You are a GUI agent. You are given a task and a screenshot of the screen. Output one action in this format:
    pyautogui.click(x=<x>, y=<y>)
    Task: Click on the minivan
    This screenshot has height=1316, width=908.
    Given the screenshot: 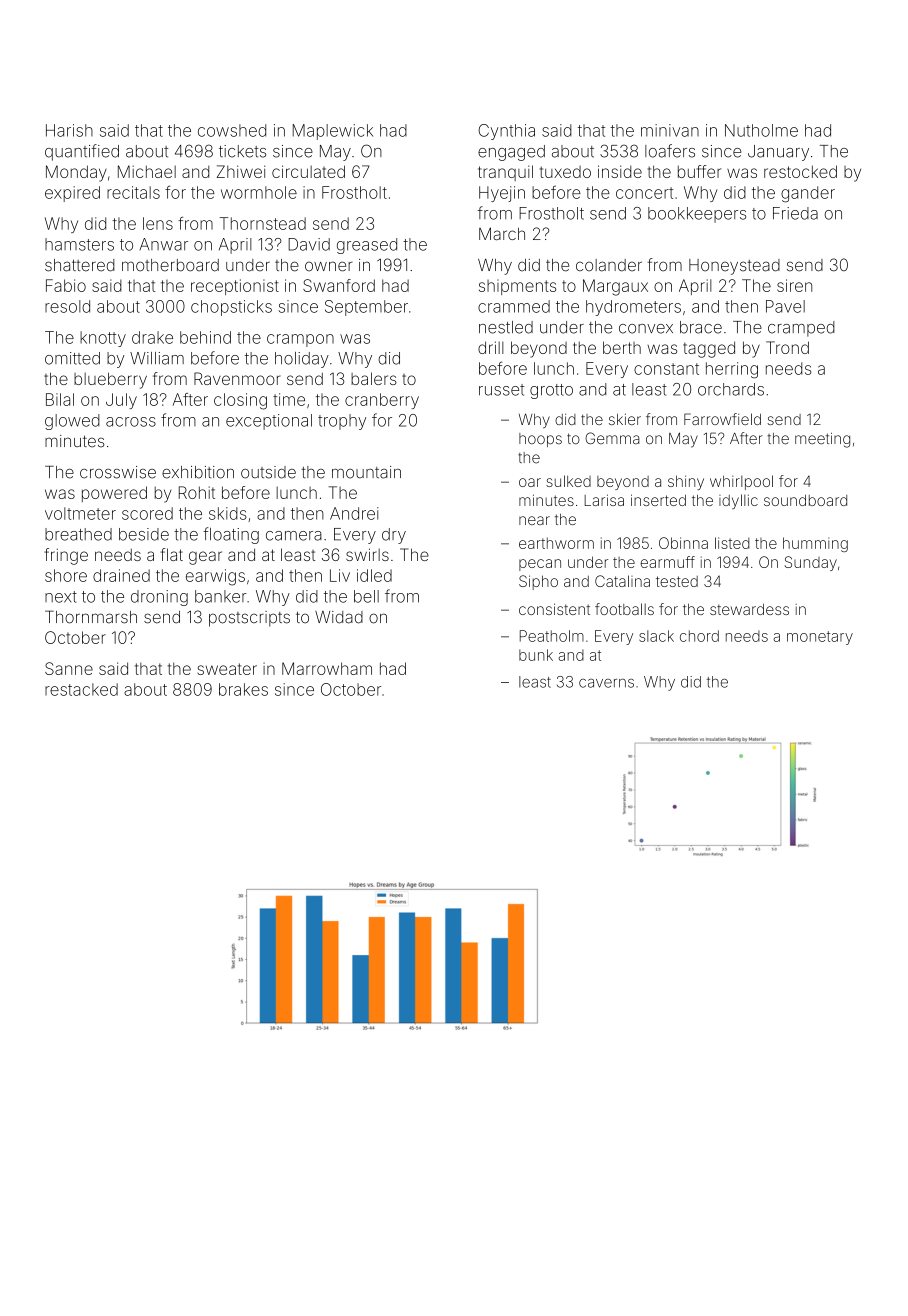 What is the action you would take?
    pyautogui.click(x=670, y=130)
